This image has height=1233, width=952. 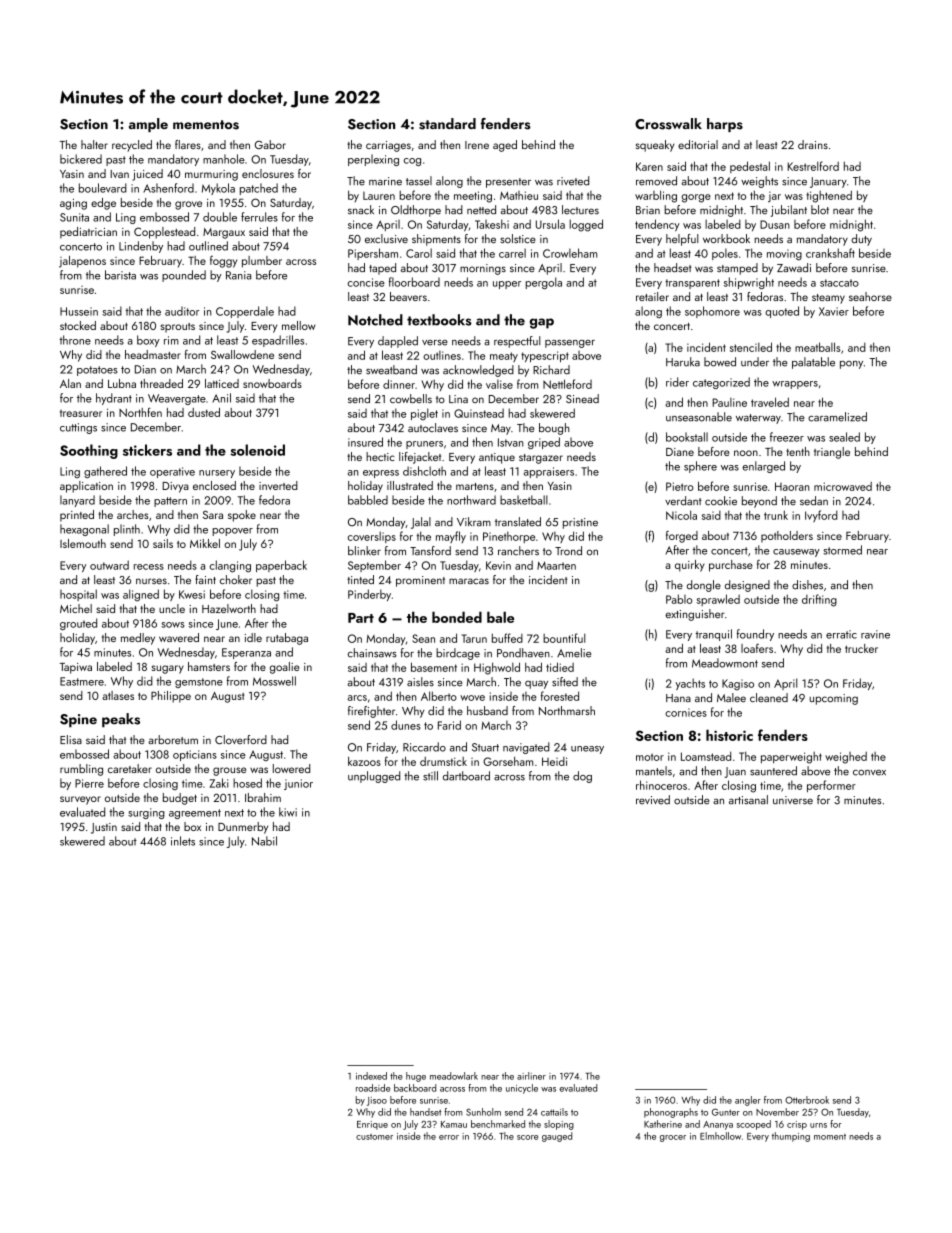 I want to click on inlets, so click(x=183, y=841).
